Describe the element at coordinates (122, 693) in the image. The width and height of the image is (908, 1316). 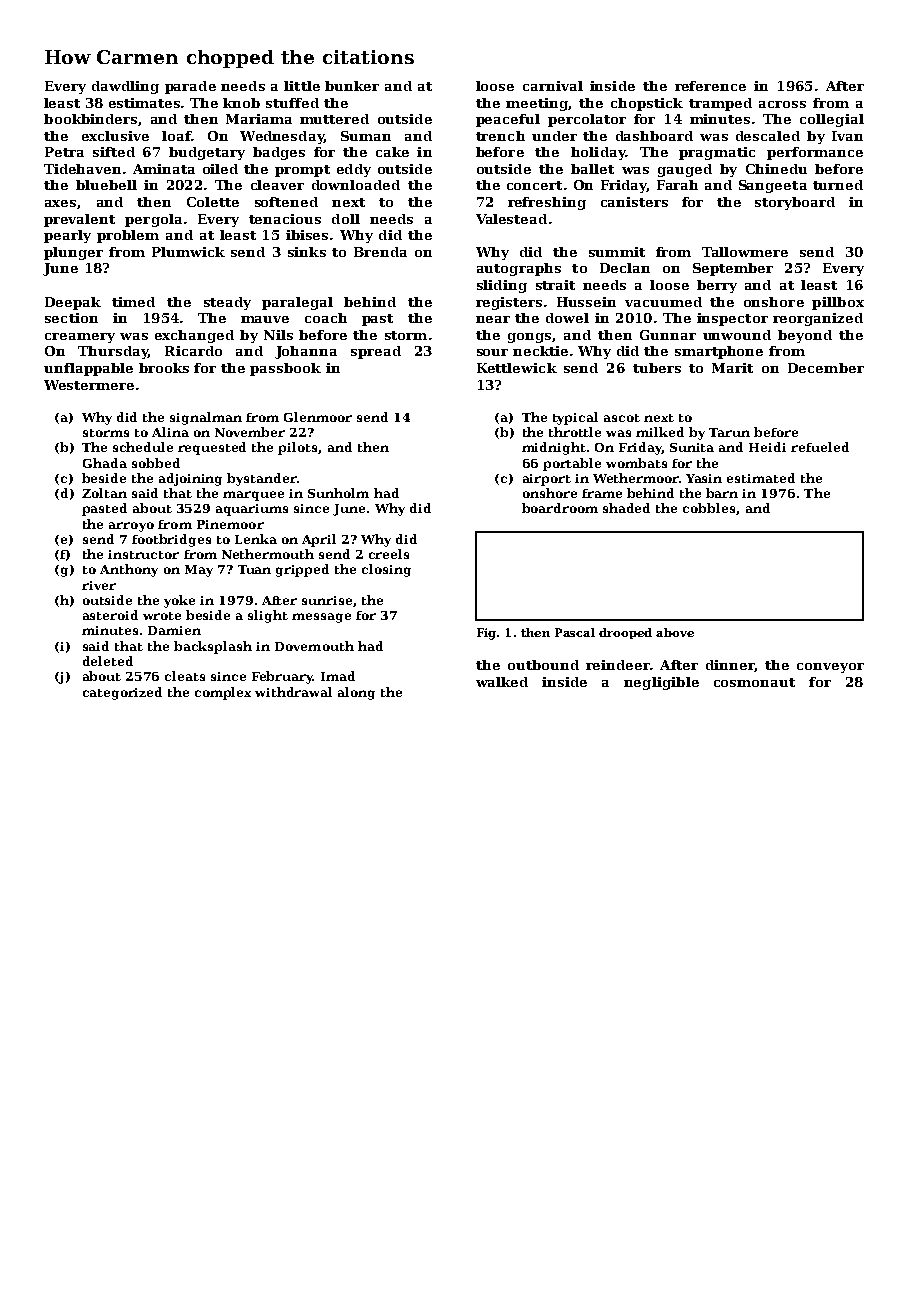
I see `categorized` at that location.
